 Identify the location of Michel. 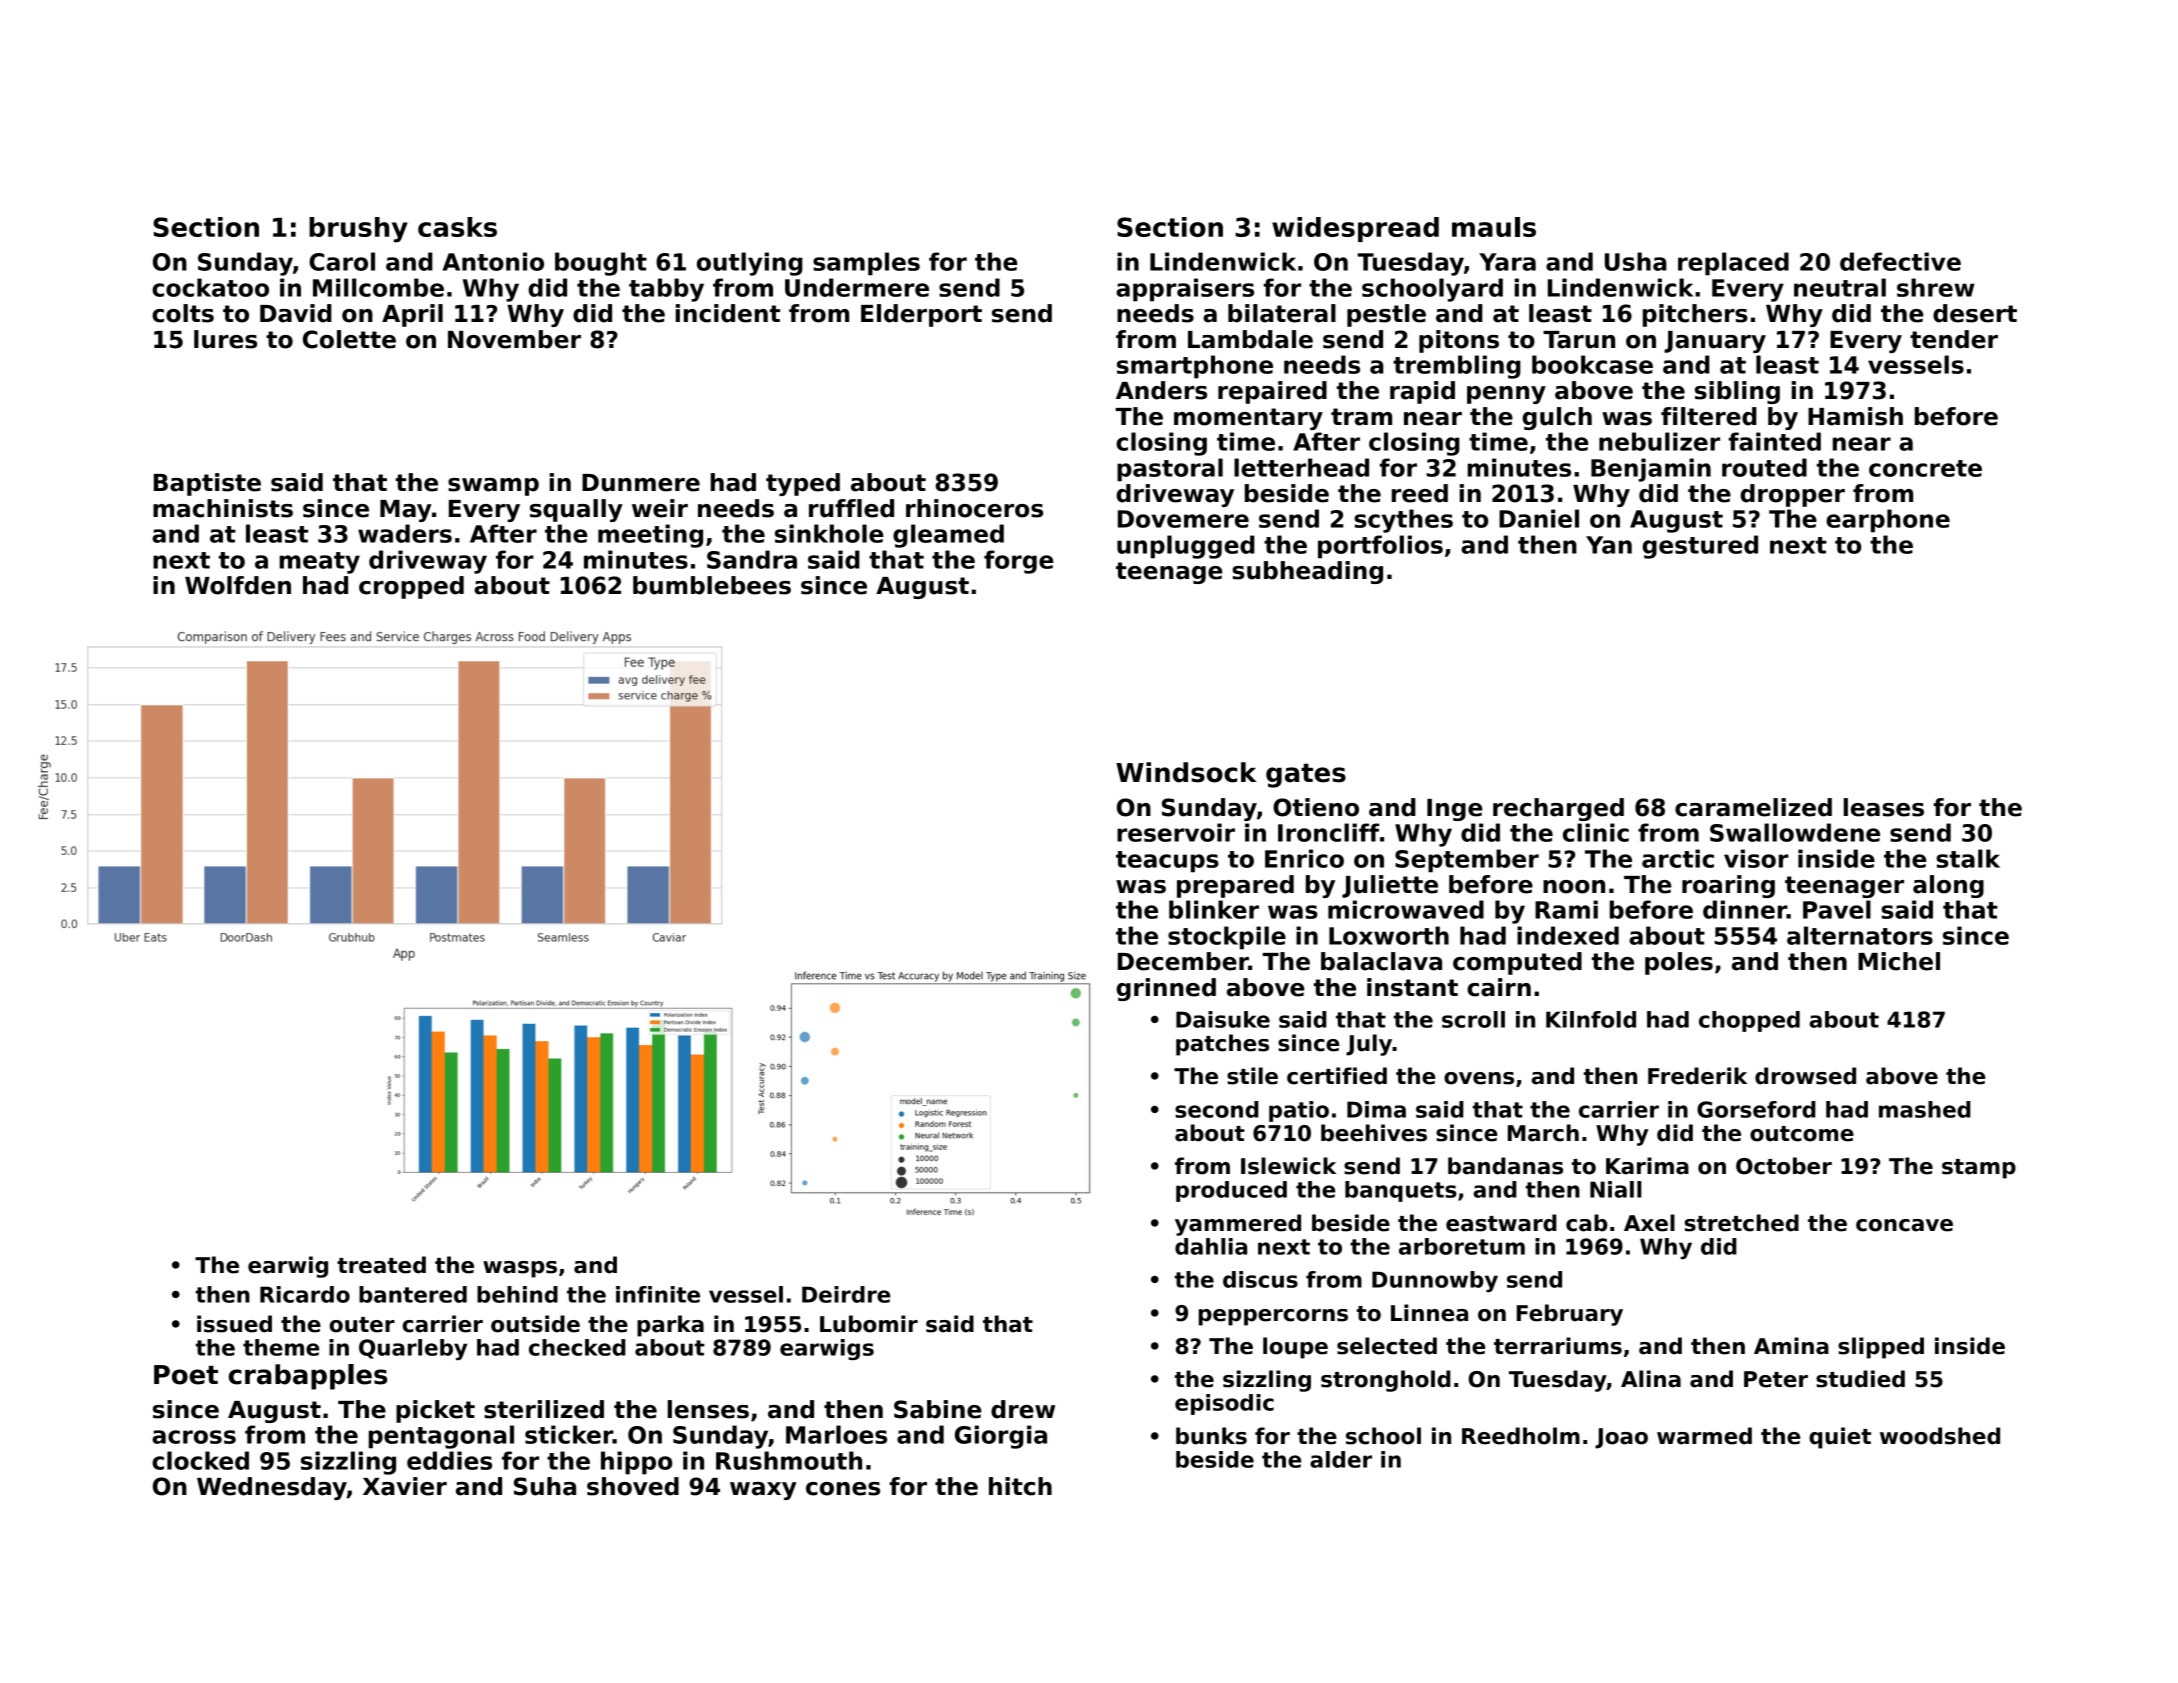
(1899, 961).
